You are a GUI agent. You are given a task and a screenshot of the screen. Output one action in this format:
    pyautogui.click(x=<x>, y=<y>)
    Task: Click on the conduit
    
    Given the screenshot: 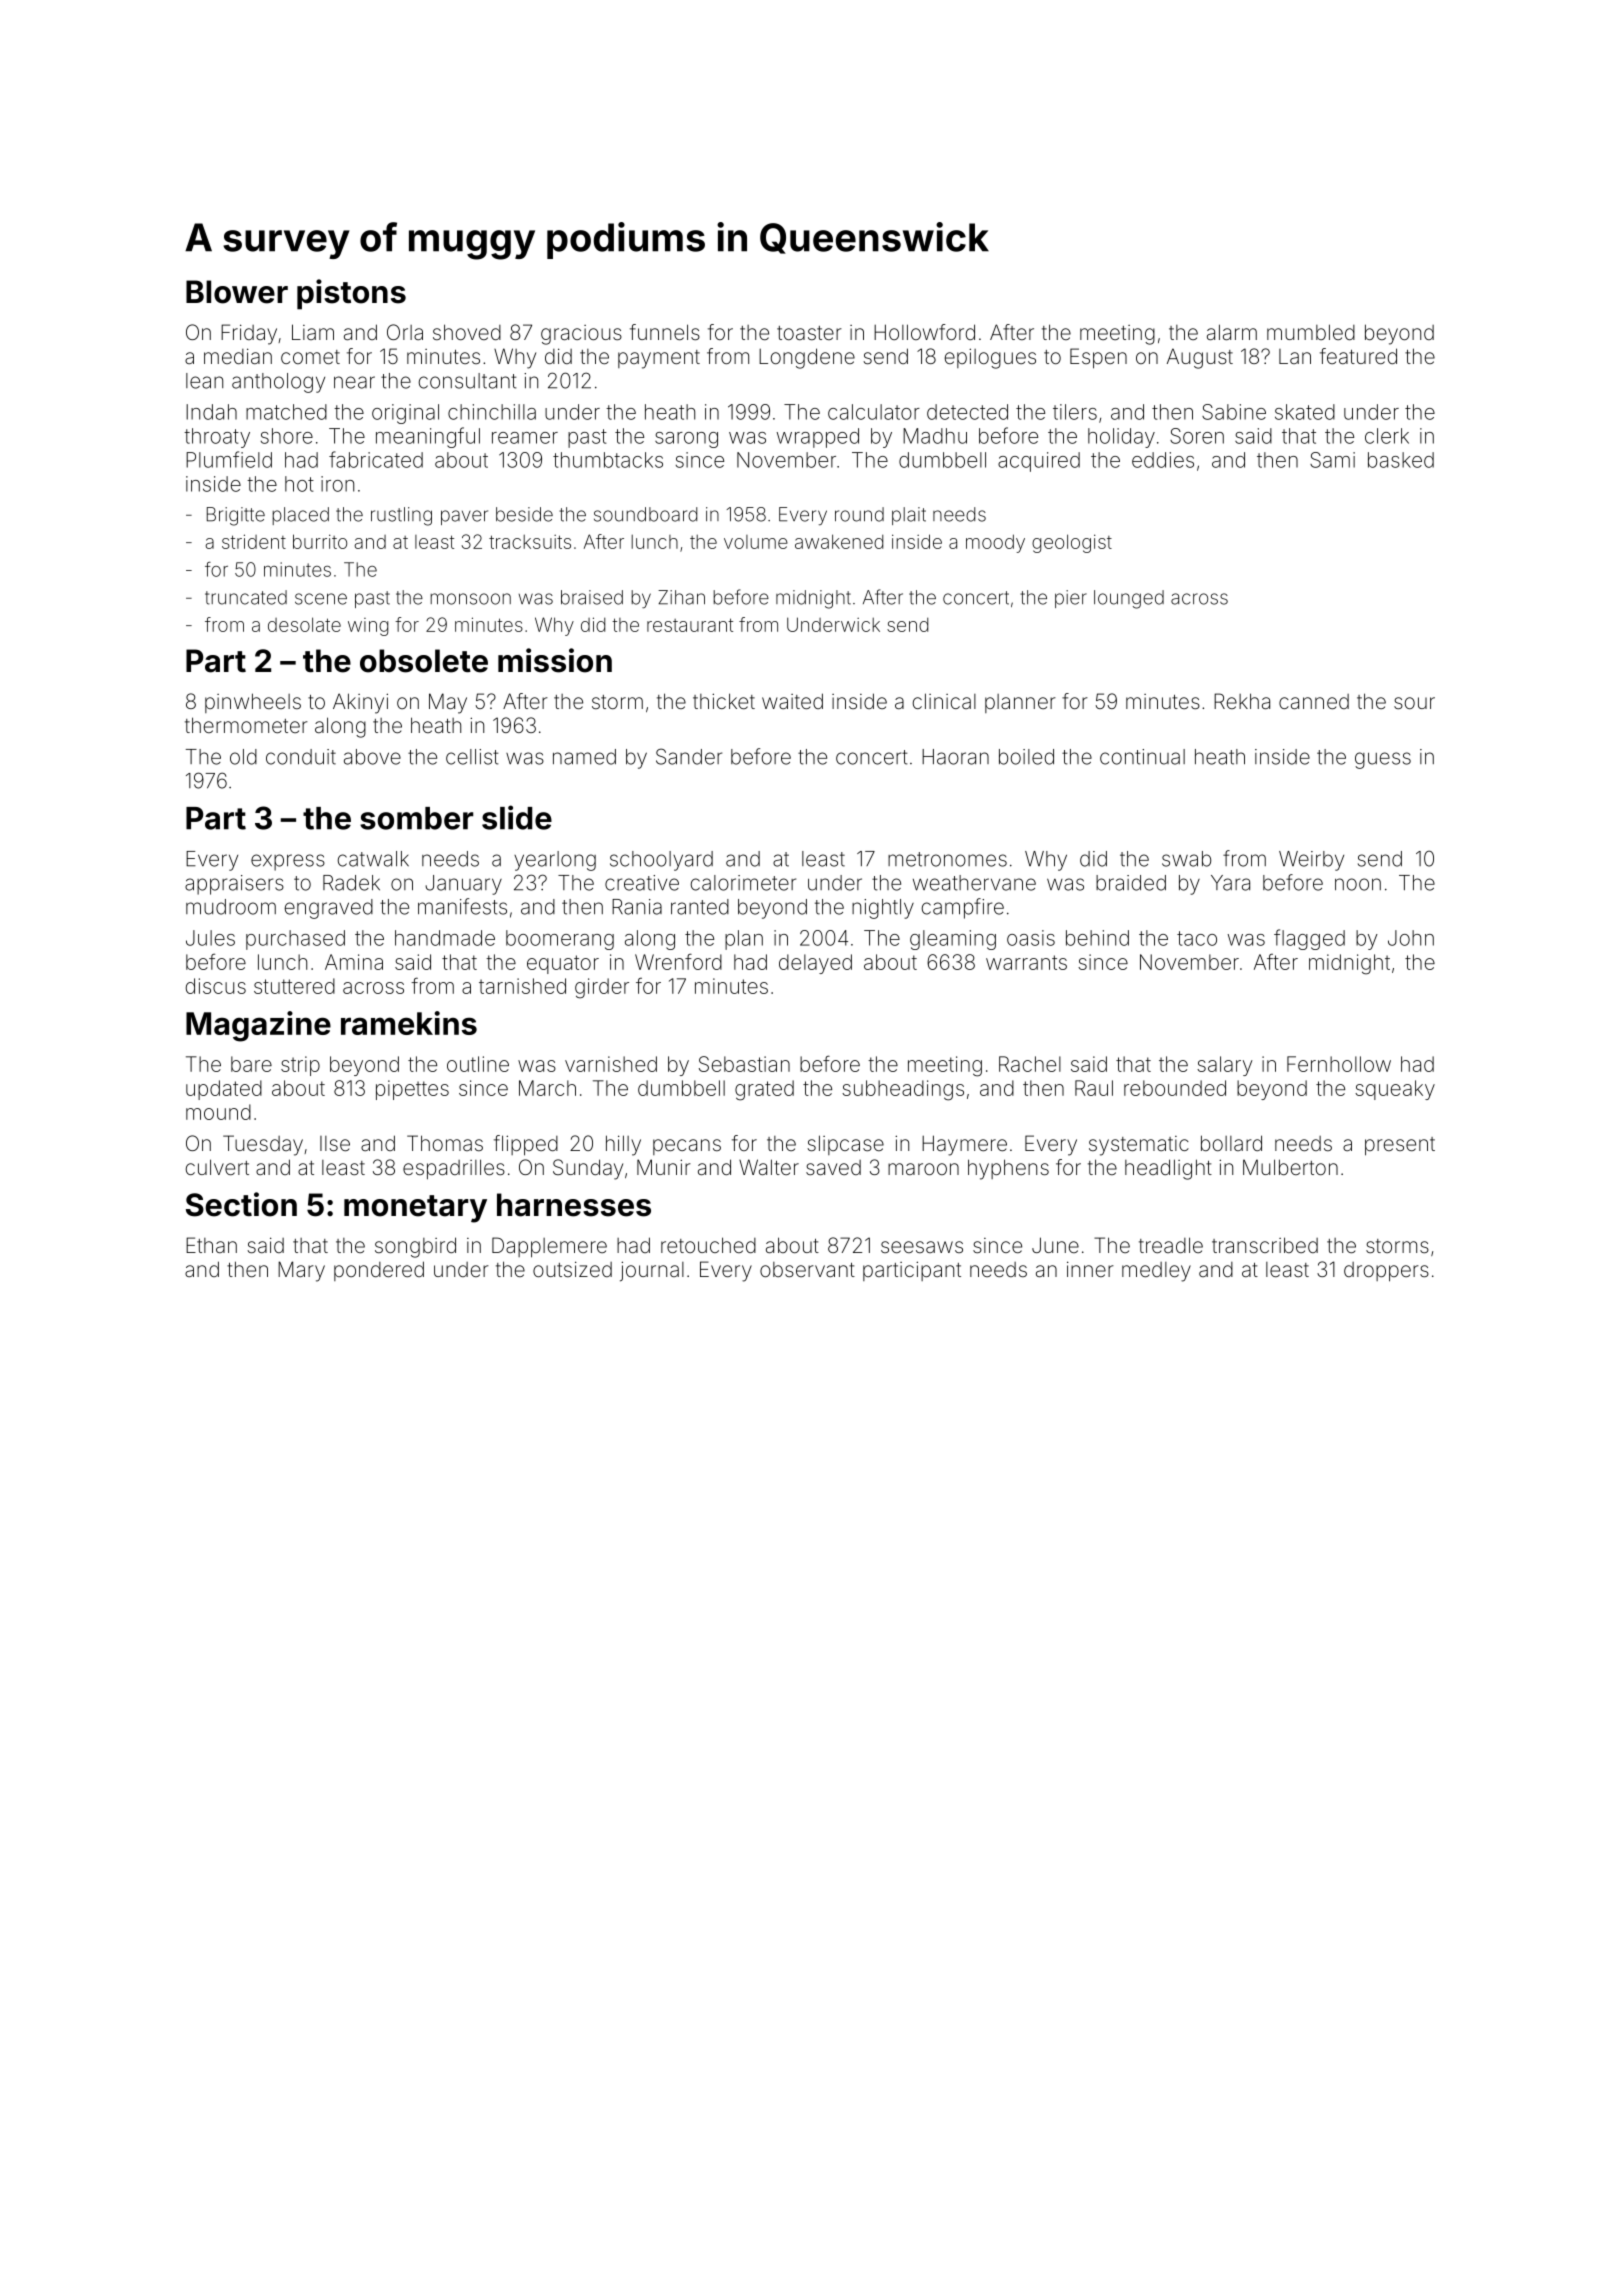 What is the action you would take?
    pyautogui.click(x=301, y=757)
